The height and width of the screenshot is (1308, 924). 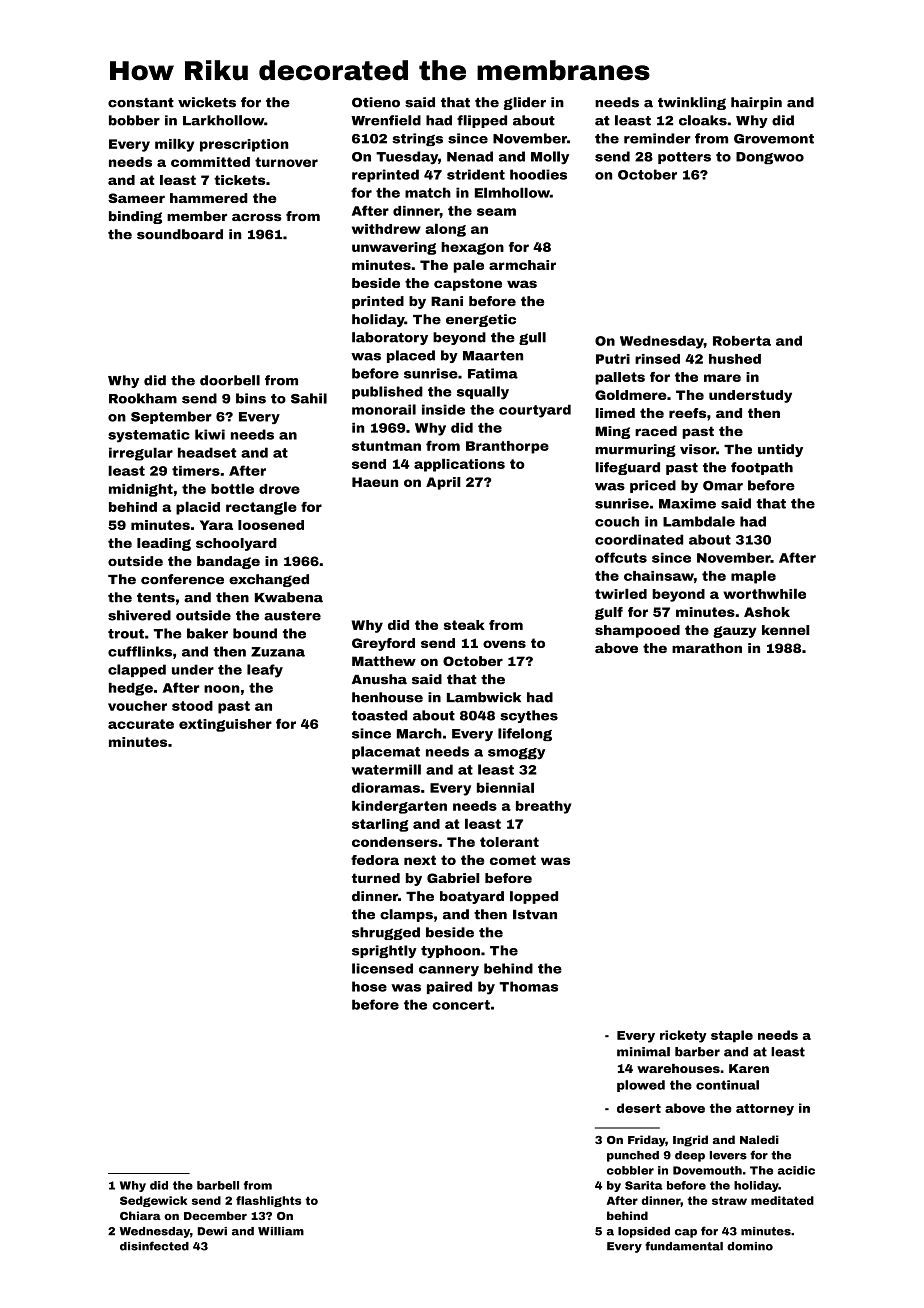 What do you see at coordinates (281, 1231) in the screenshot?
I see `William` at bounding box center [281, 1231].
